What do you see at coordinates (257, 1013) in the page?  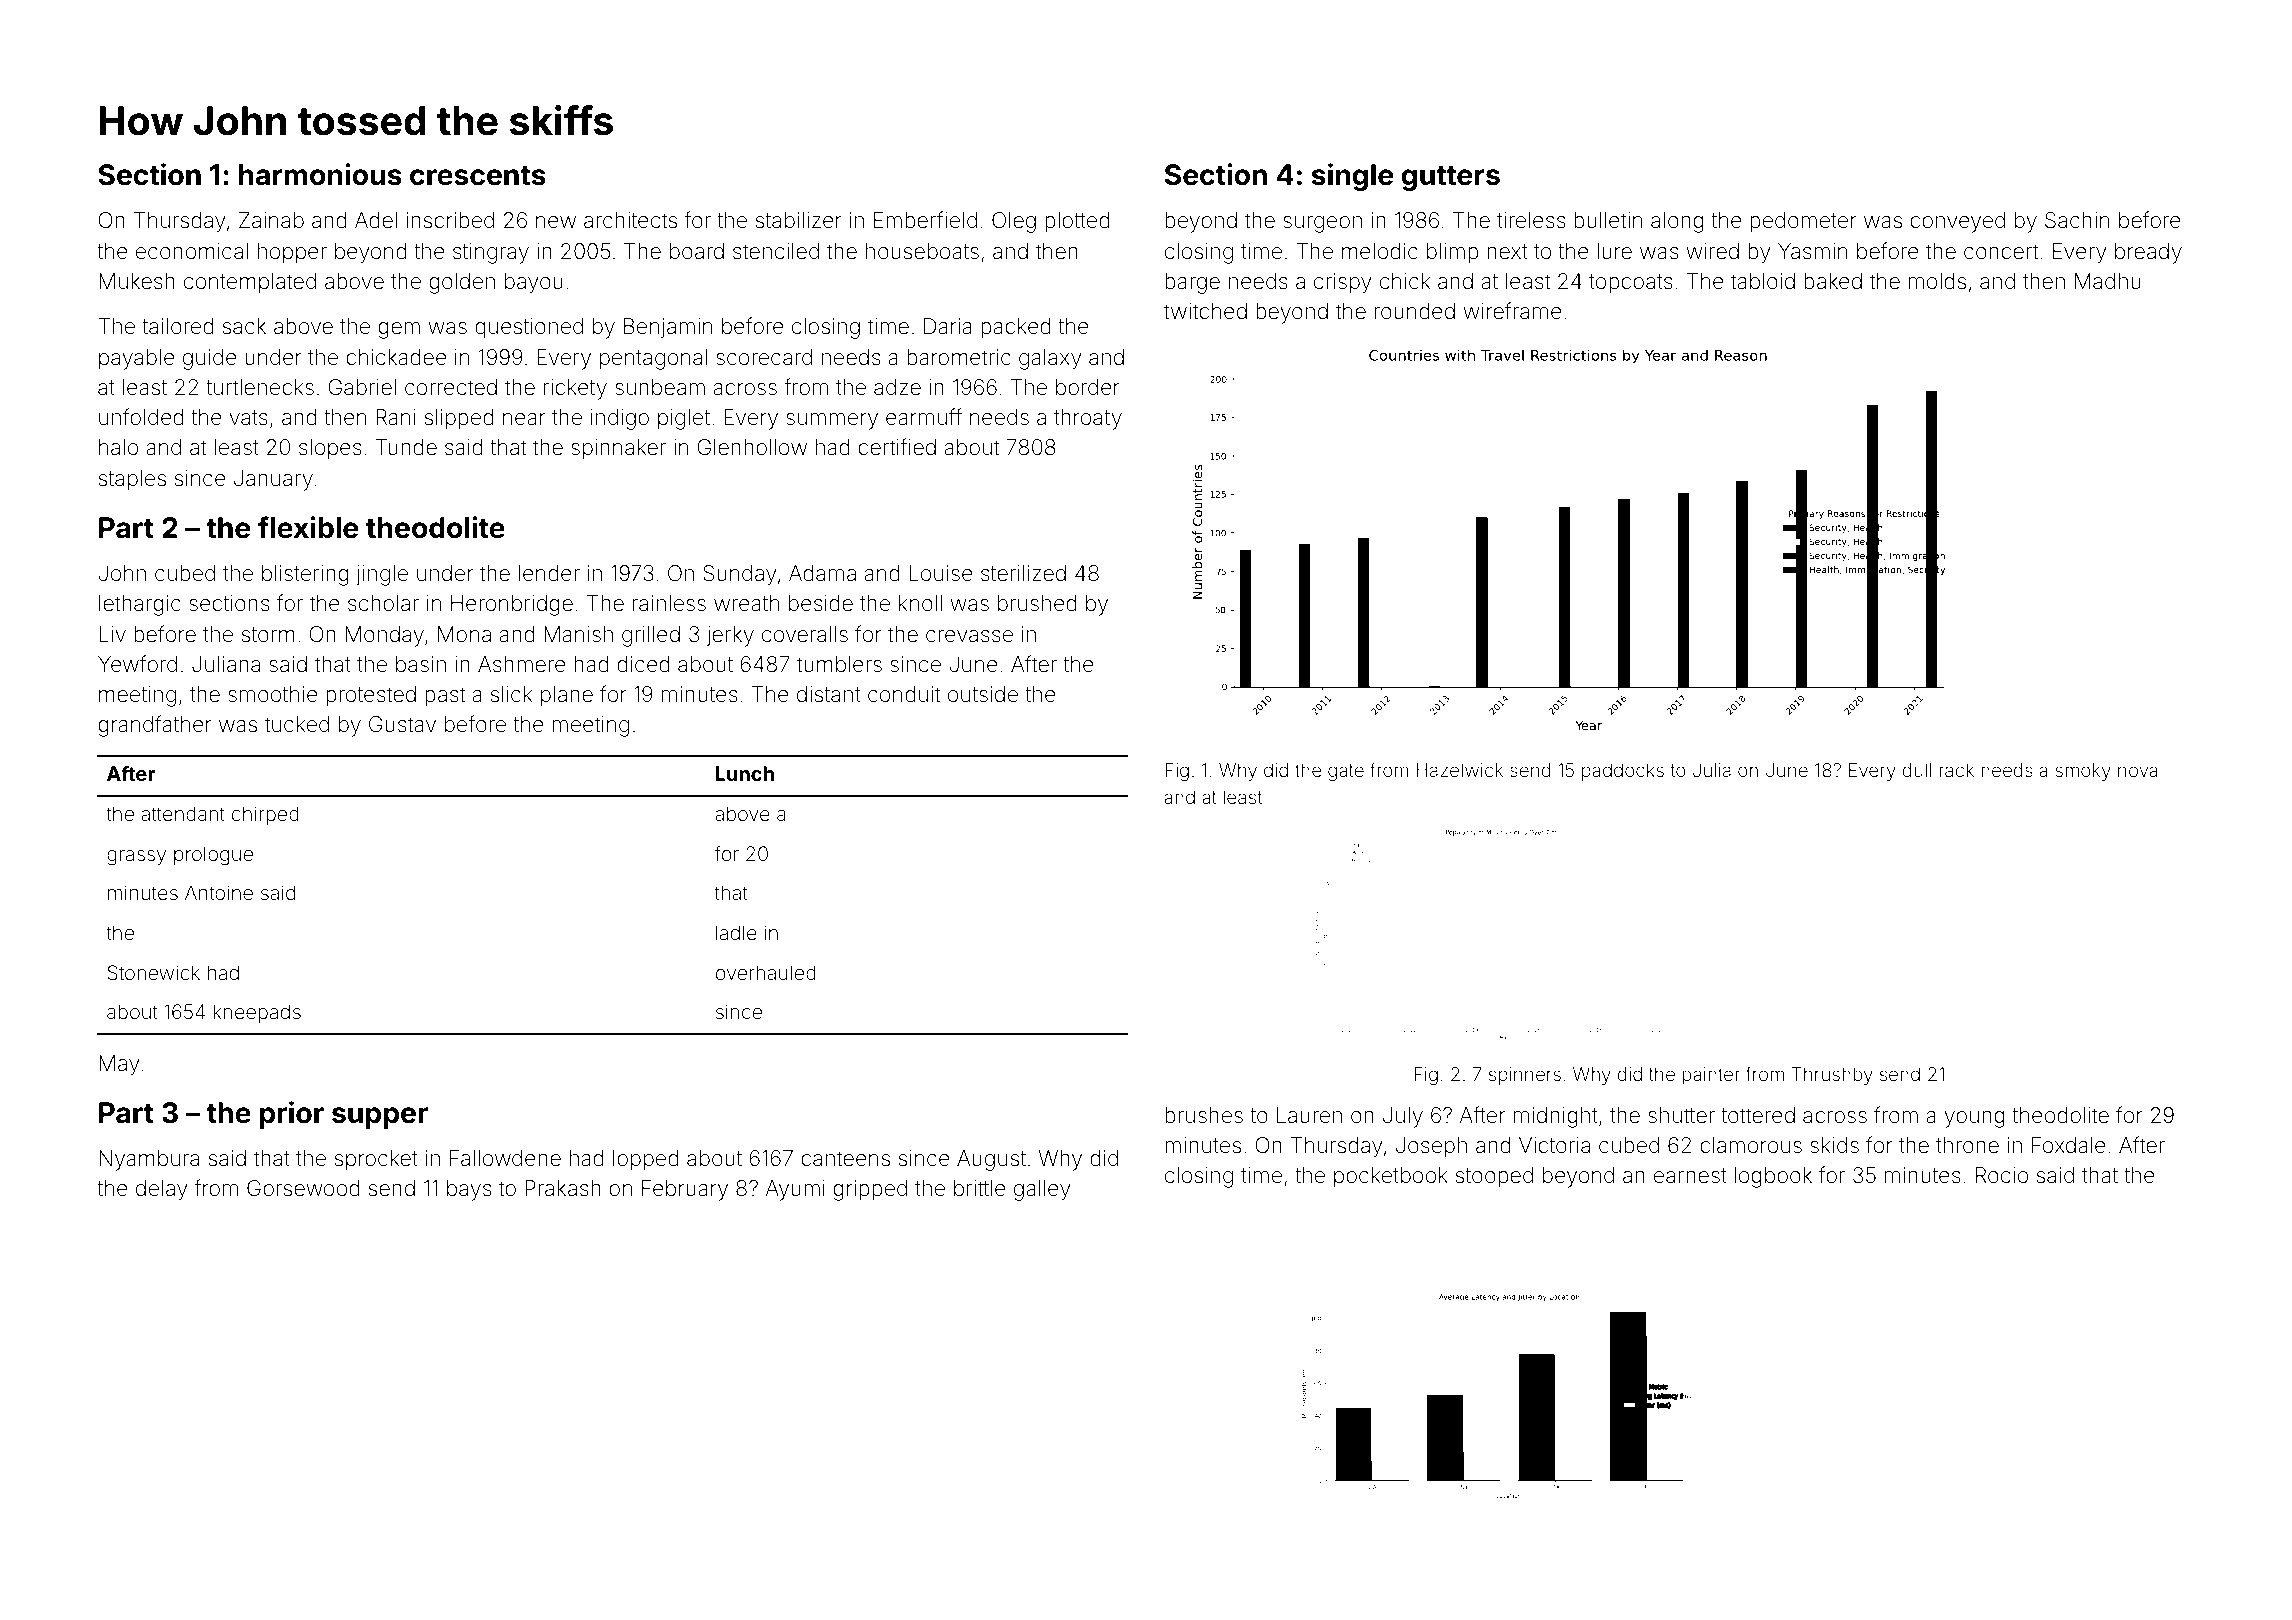 I see `kneepads` at bounding box center [257, 1013].
